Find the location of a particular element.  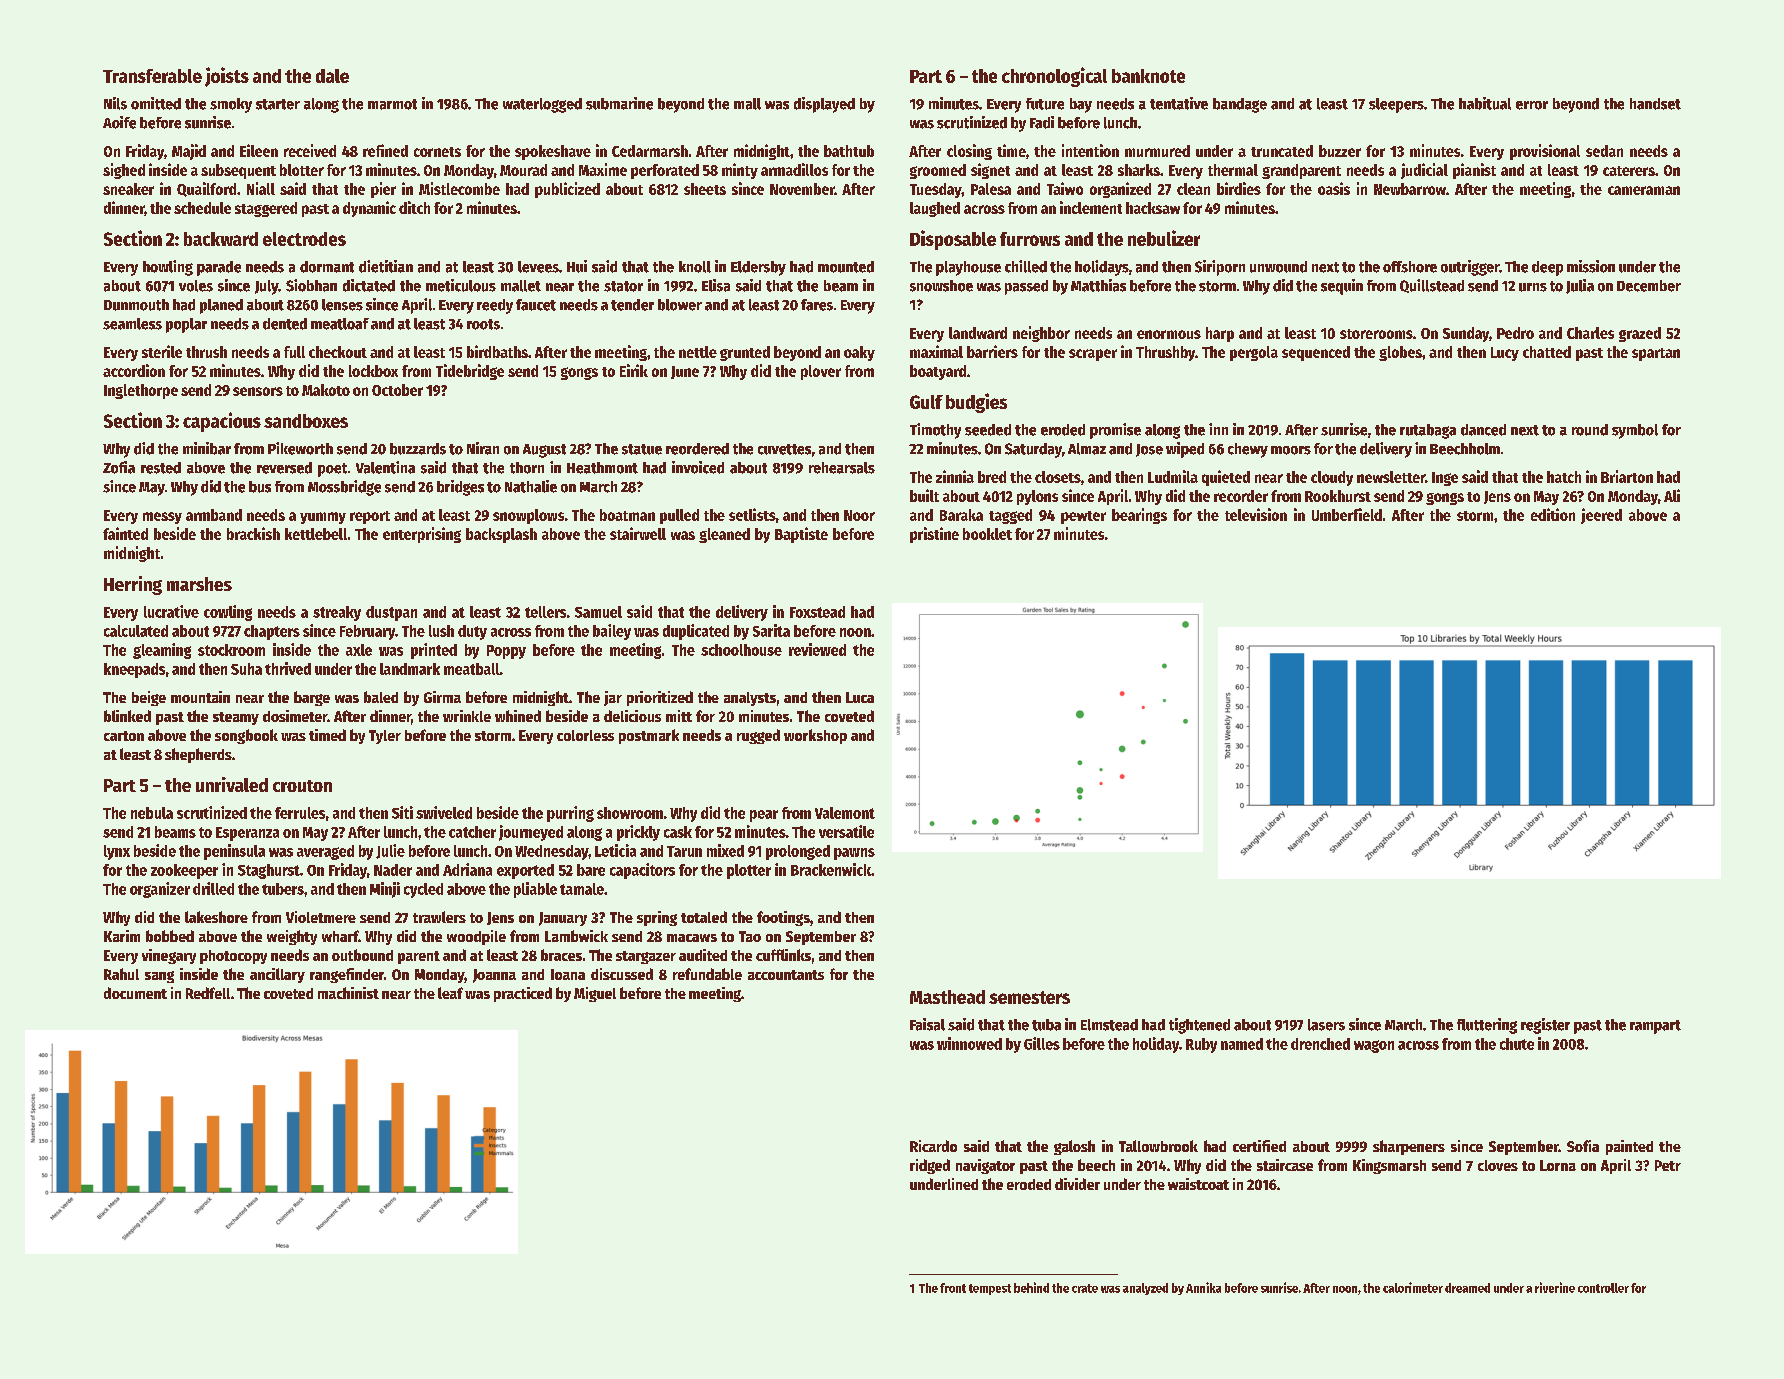

bay is located at coordinates (1081, 105).
